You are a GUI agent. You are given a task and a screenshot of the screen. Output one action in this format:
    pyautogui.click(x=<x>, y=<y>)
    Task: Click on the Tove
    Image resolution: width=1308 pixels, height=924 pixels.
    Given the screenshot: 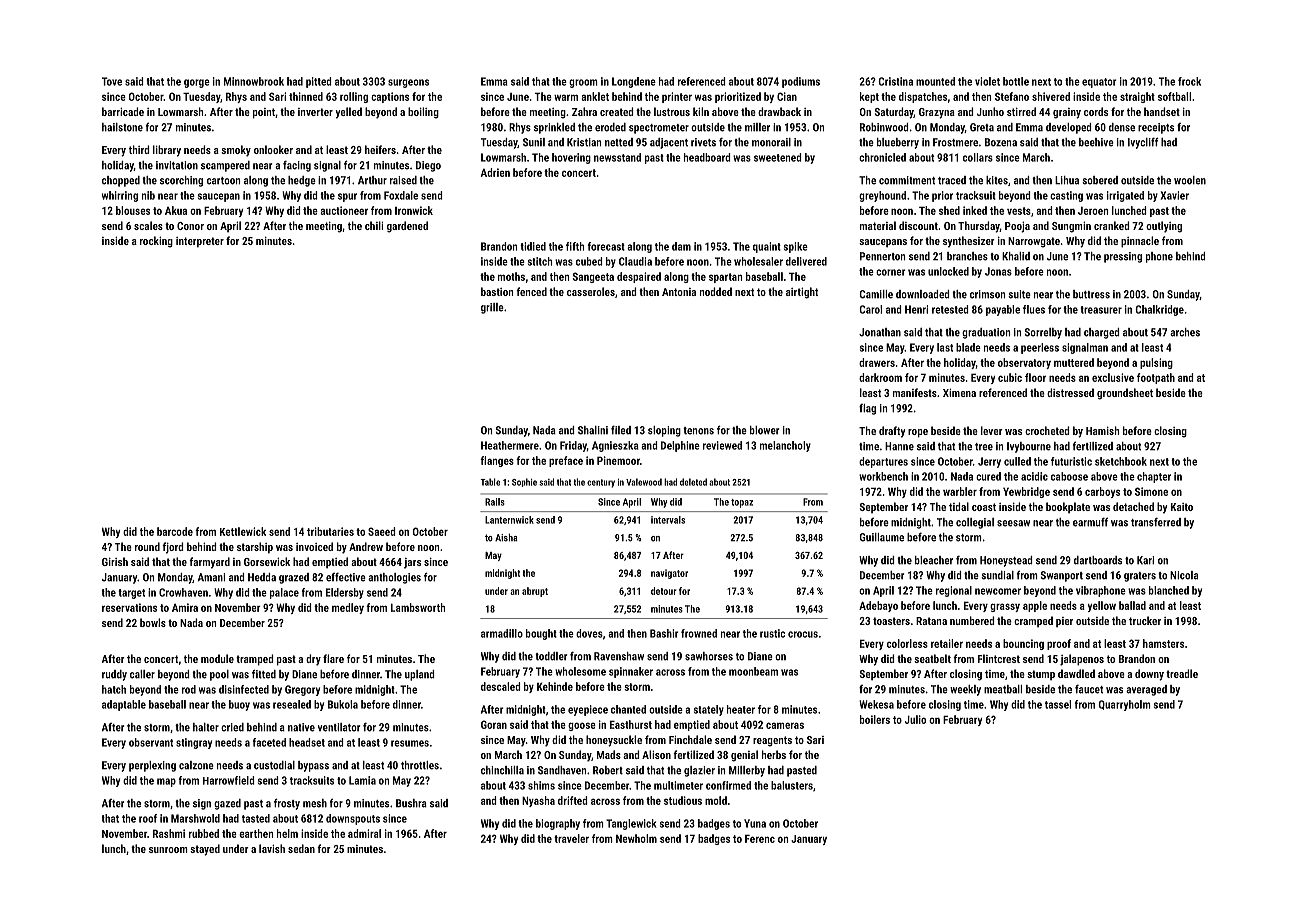 What is the action you would take?
    pyautogui.click(x=112, y=81)
